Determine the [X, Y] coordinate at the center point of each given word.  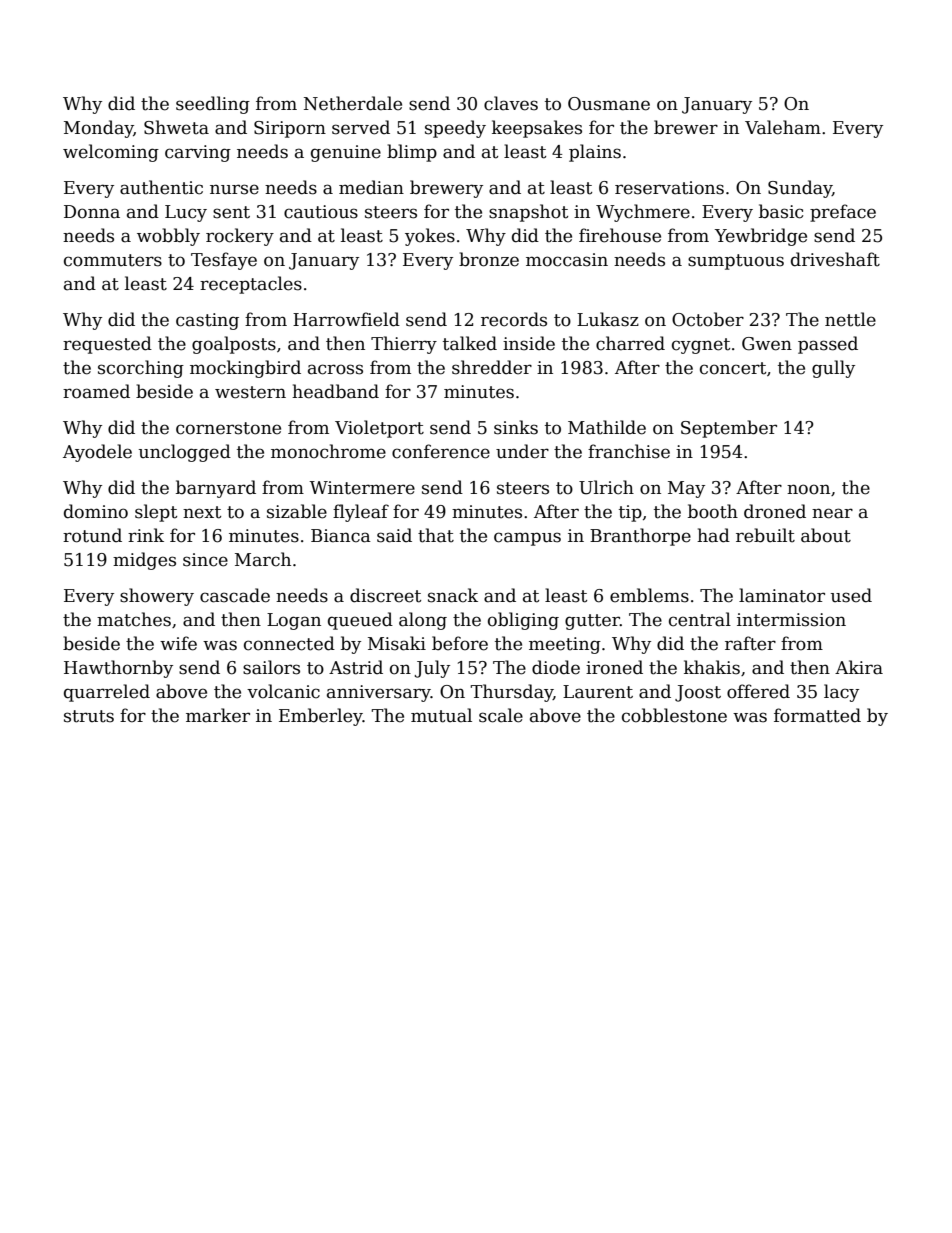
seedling [213, 105]
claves [511, 103]
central [700, 619]
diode [556, 667]
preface [843, 213]
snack [453, 595]
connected [289, 643]
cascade [235, 595]
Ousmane [609, 104]
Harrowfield [346, 319]
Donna [92, 212]
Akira [859, 667]
